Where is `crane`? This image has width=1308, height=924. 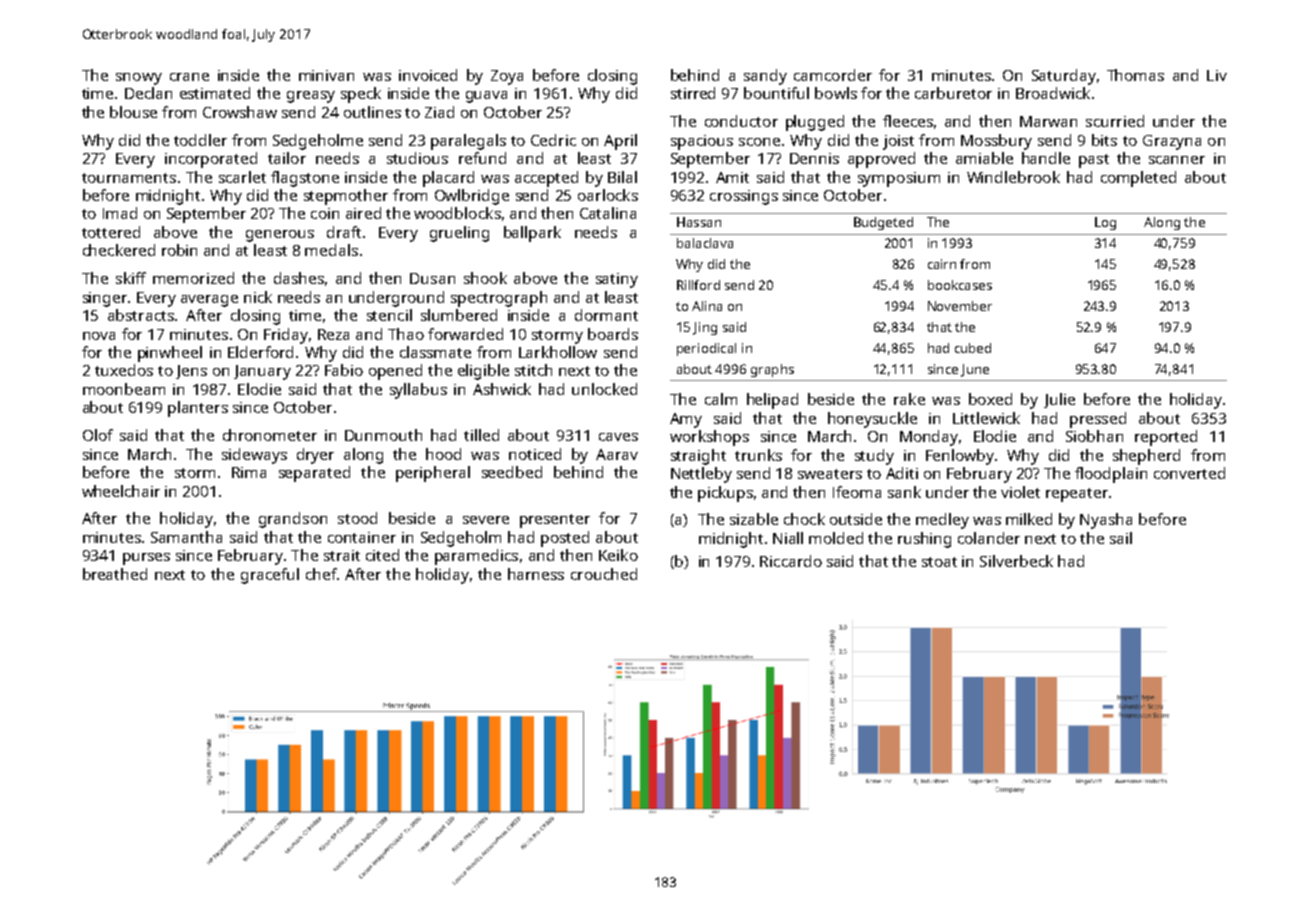 crane is located at coordinates (189, 77).
